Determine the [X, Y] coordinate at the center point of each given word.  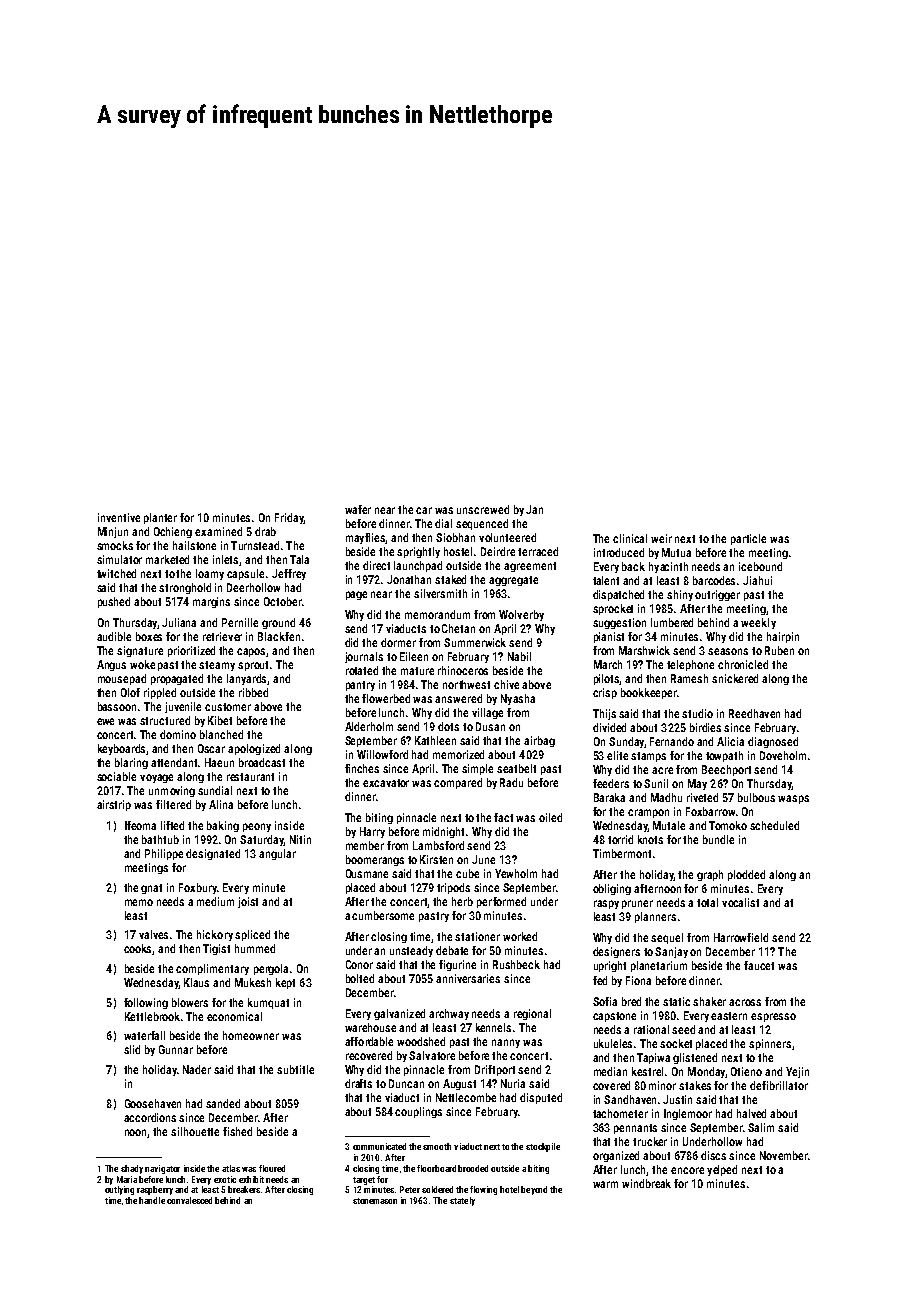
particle [748, 539]
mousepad [122, 679]
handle [152, 1200]
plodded [746, 875]
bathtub [160, 839]
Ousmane [367, 873]
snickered [735, 678]
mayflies [366, 538]
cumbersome [383, 915]
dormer [398, 642]
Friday [289, 518]
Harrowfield [741, 937]
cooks [138, 949]
